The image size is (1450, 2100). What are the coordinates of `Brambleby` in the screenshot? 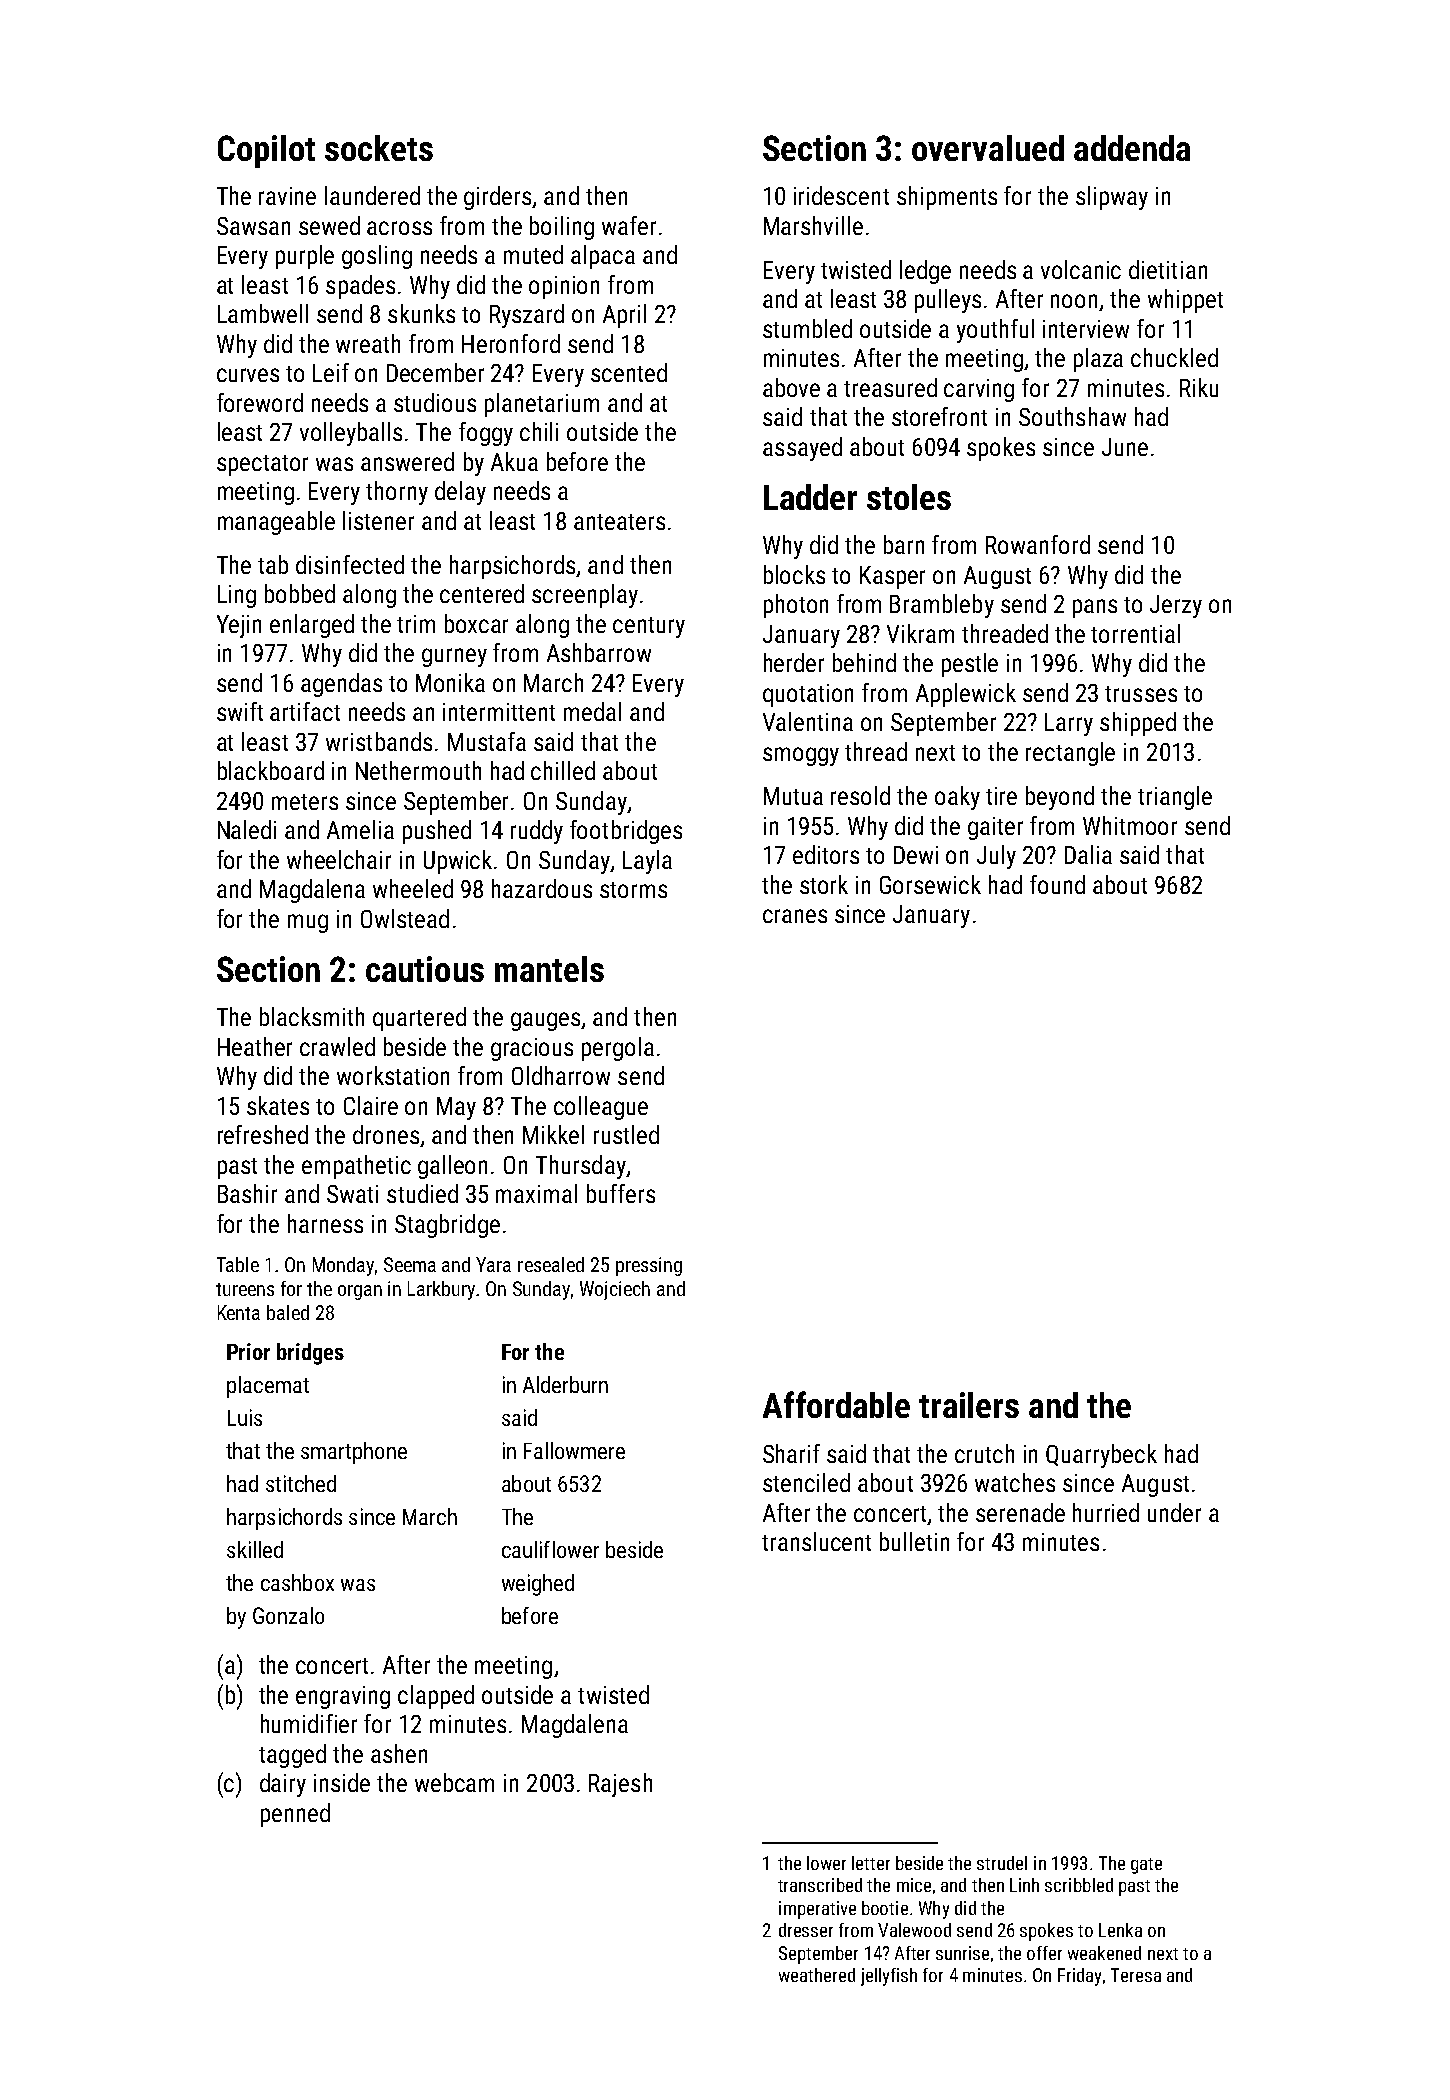 It's located at (942, 606).
